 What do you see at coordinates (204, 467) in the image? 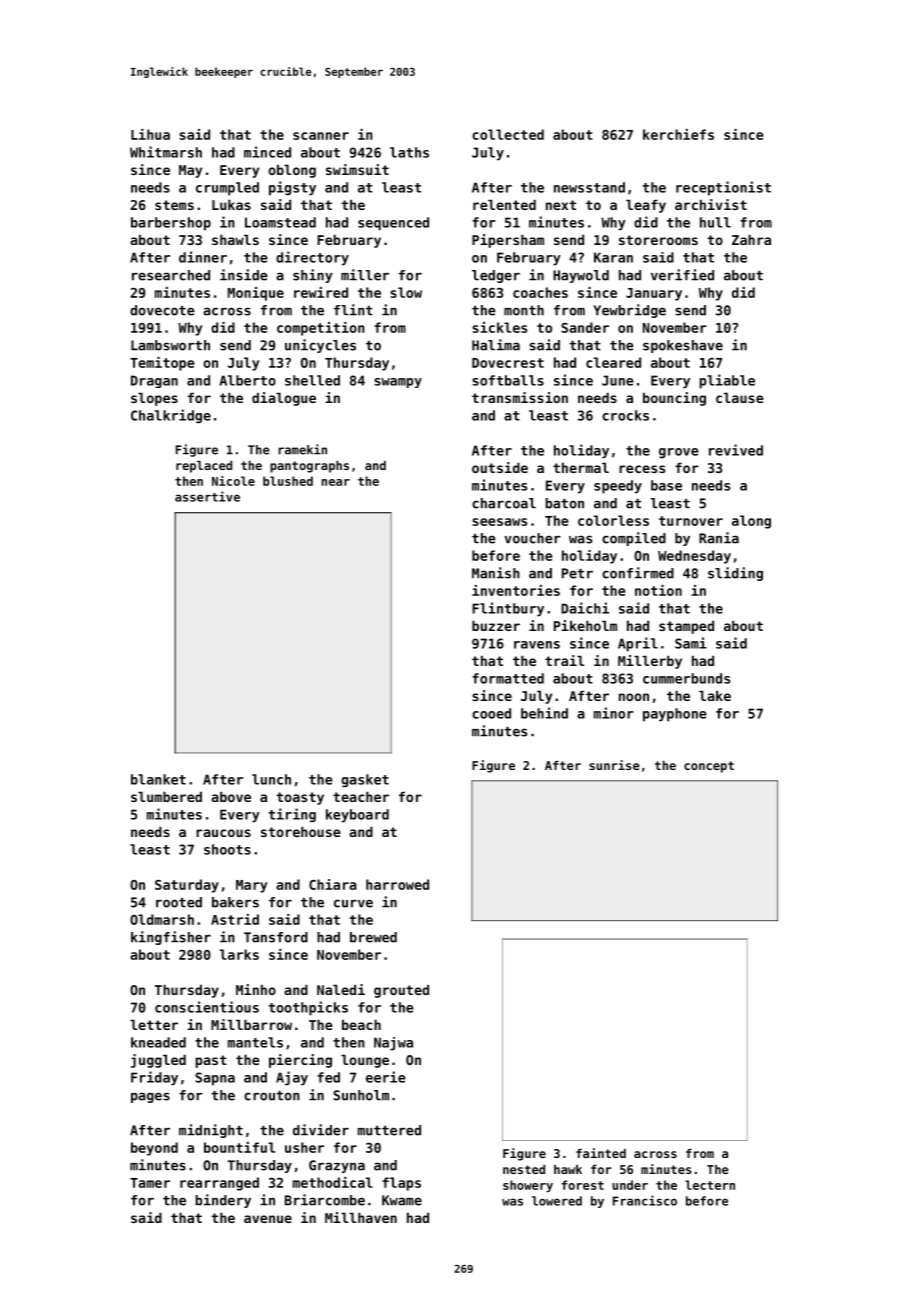
I see `replaced` at bounding box center [204, 467].
